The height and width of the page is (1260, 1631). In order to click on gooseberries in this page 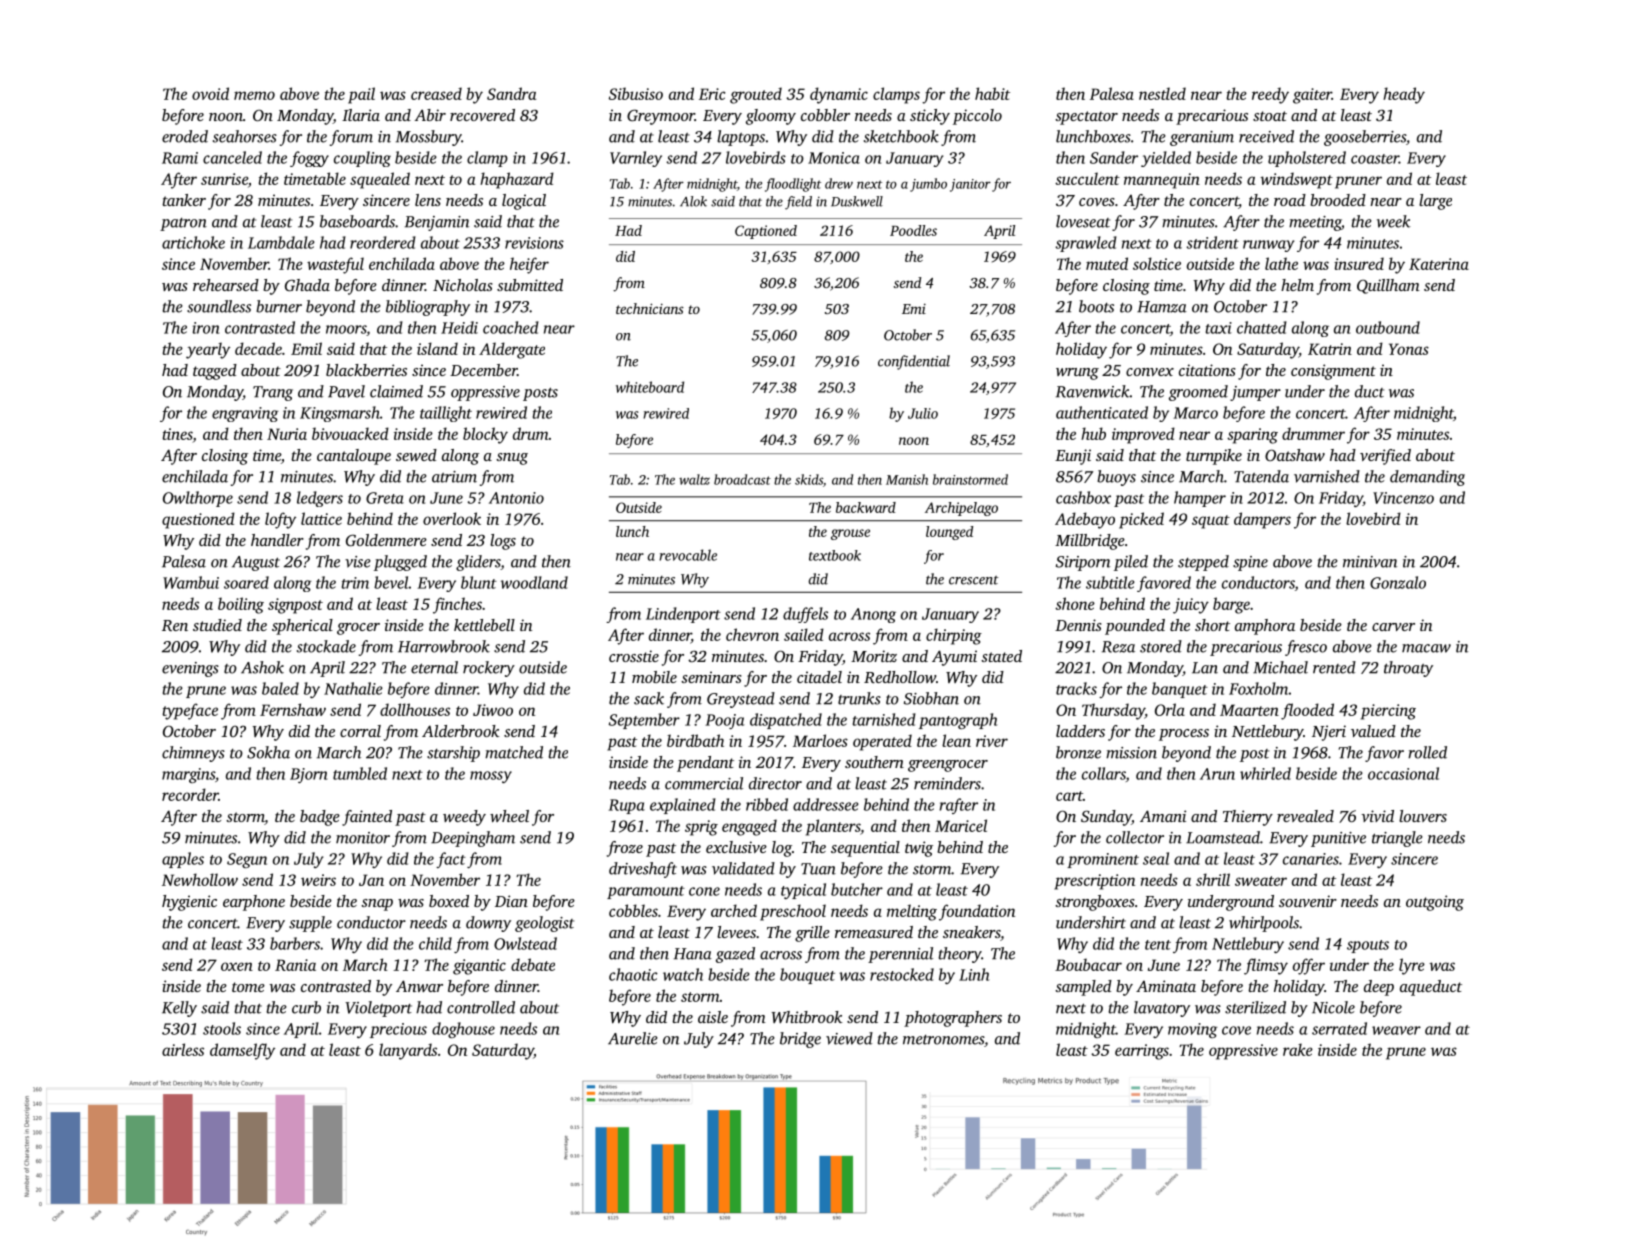, I will do `click(1365, 138)`.
